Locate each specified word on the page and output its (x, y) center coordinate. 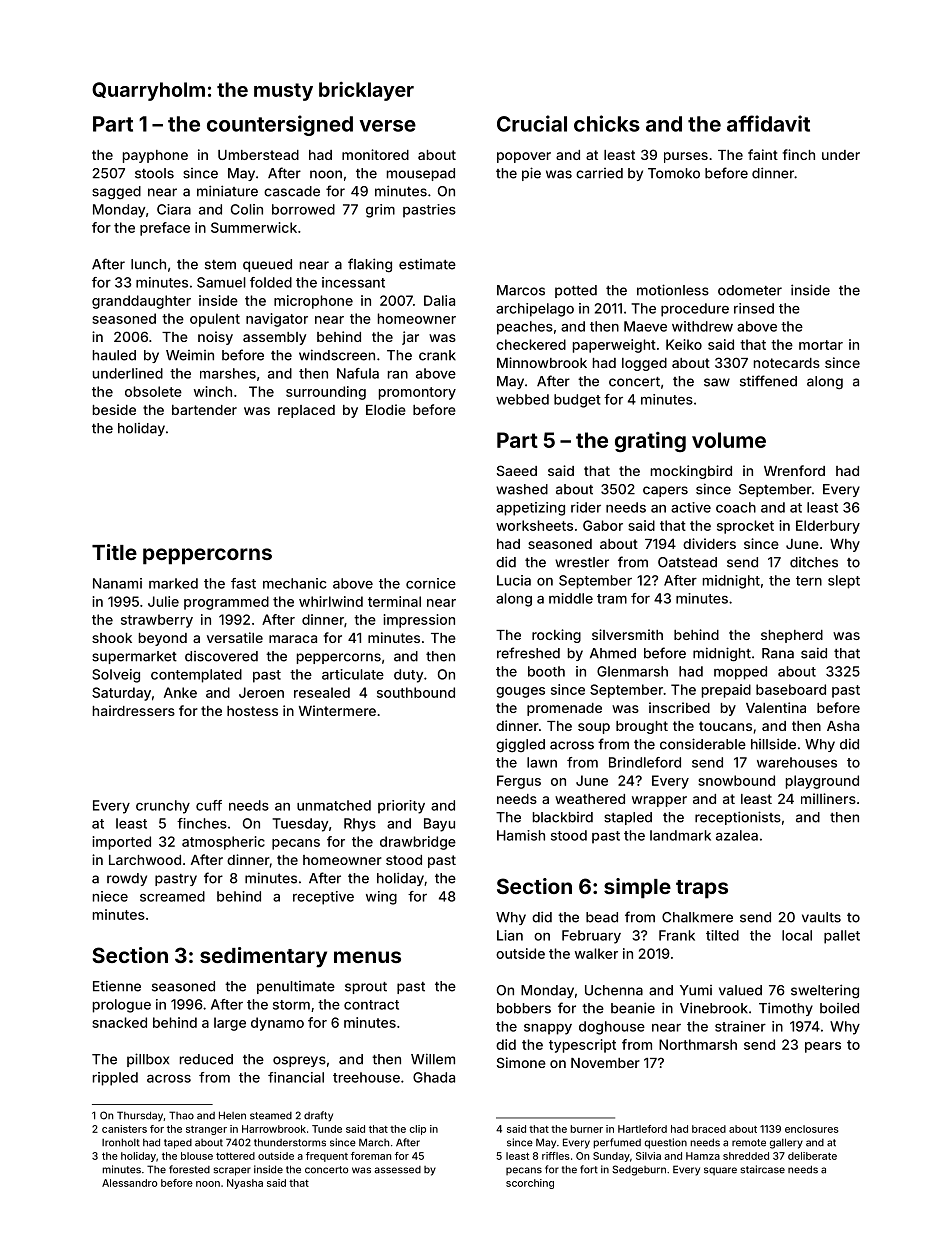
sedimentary (263, 957)
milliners (828, 798)
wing (381, 898)
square (720, 1171)
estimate (427, 264)
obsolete (153, 391)
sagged (116, 193)
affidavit (768, 123)
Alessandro (129, 1183)
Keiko (684, 344)
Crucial (532, 123)
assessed (397, 1170)
